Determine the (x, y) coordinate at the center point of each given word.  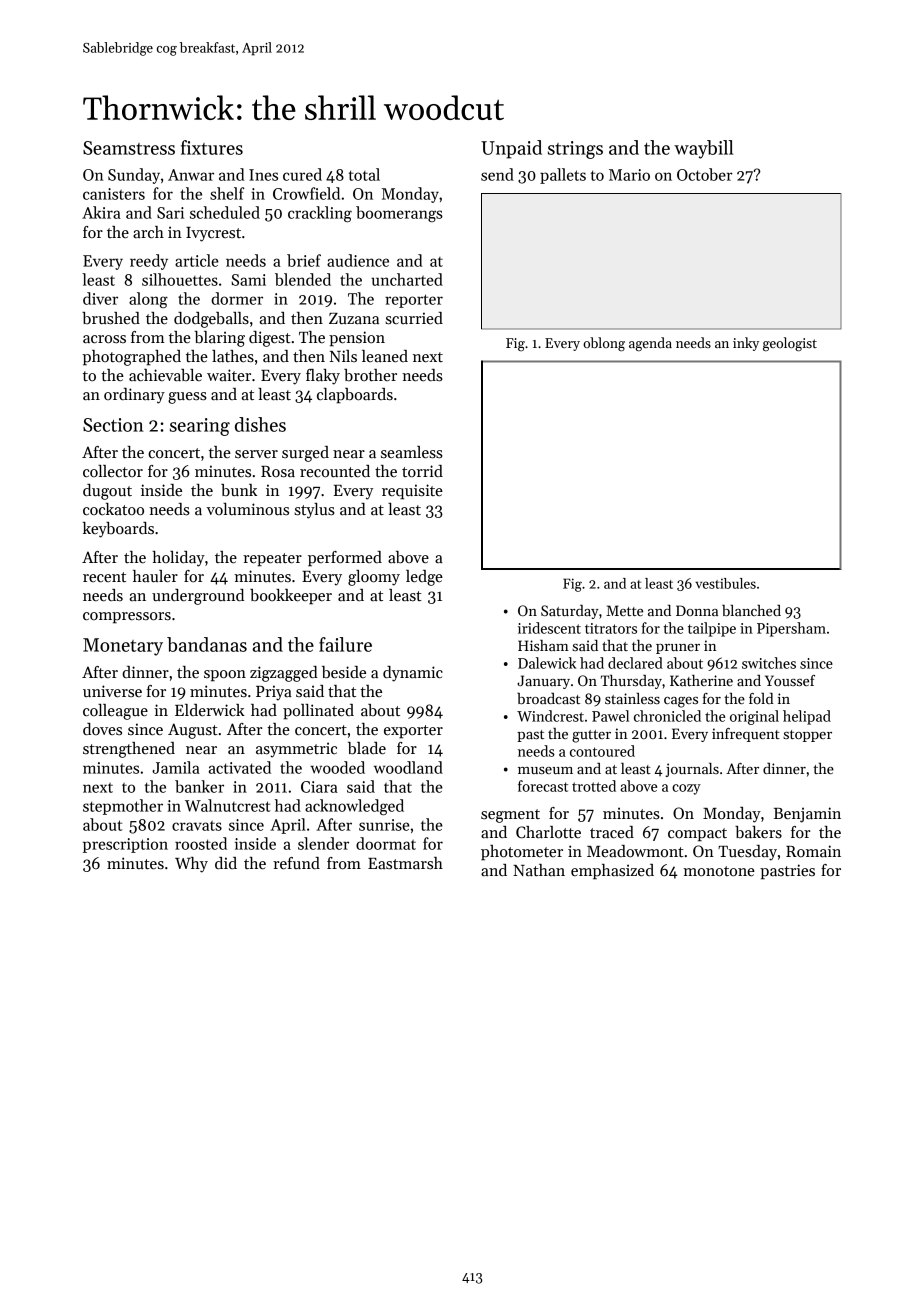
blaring (219, 339)
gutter (591, 736)
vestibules (725, 583)
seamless (412, 452)
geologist (790, 344)
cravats (197, 826)
